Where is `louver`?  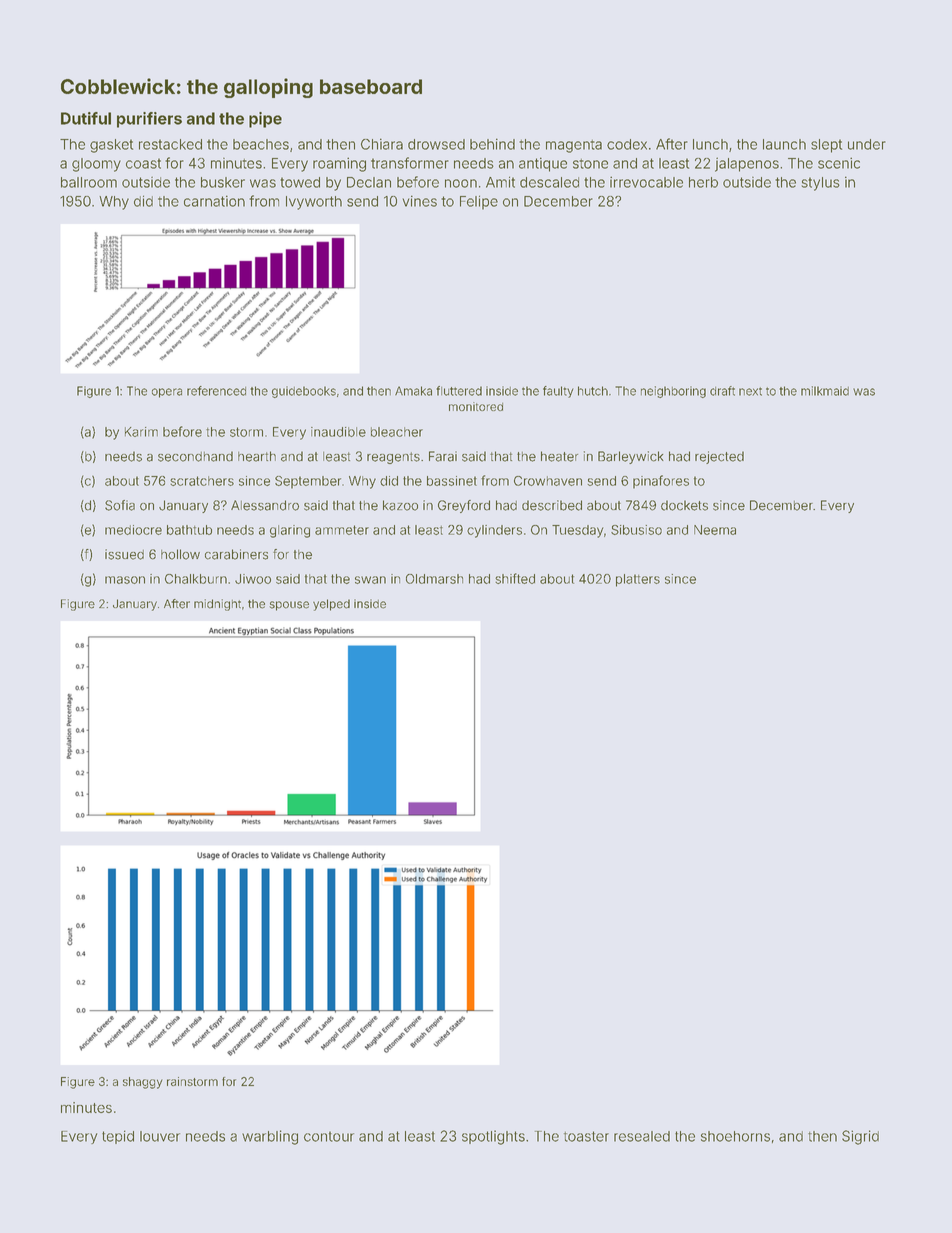
louver is located at coordinates (160, 1136).
